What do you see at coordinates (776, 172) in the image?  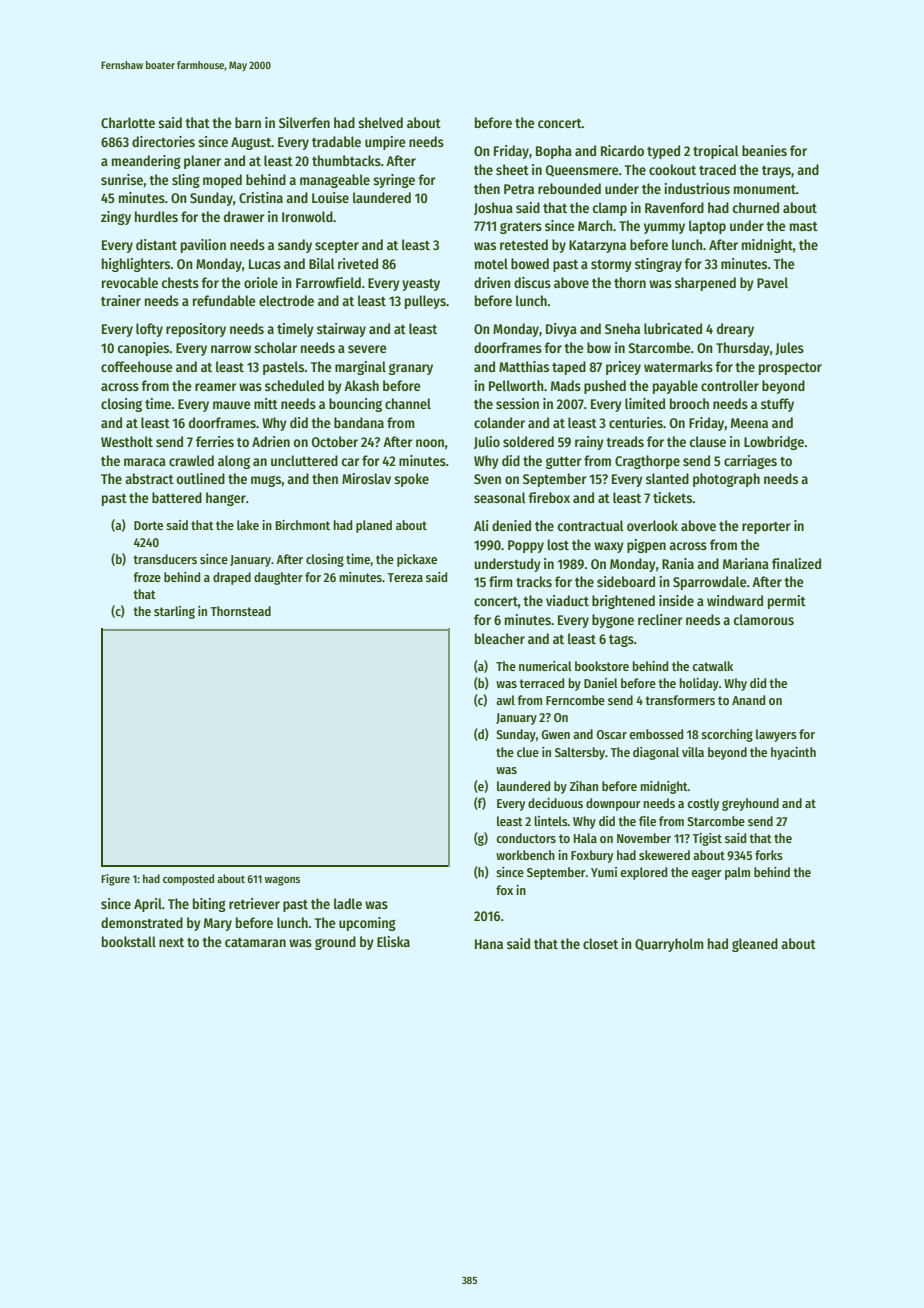 I see `trays` at bounding box center [776, 172].
